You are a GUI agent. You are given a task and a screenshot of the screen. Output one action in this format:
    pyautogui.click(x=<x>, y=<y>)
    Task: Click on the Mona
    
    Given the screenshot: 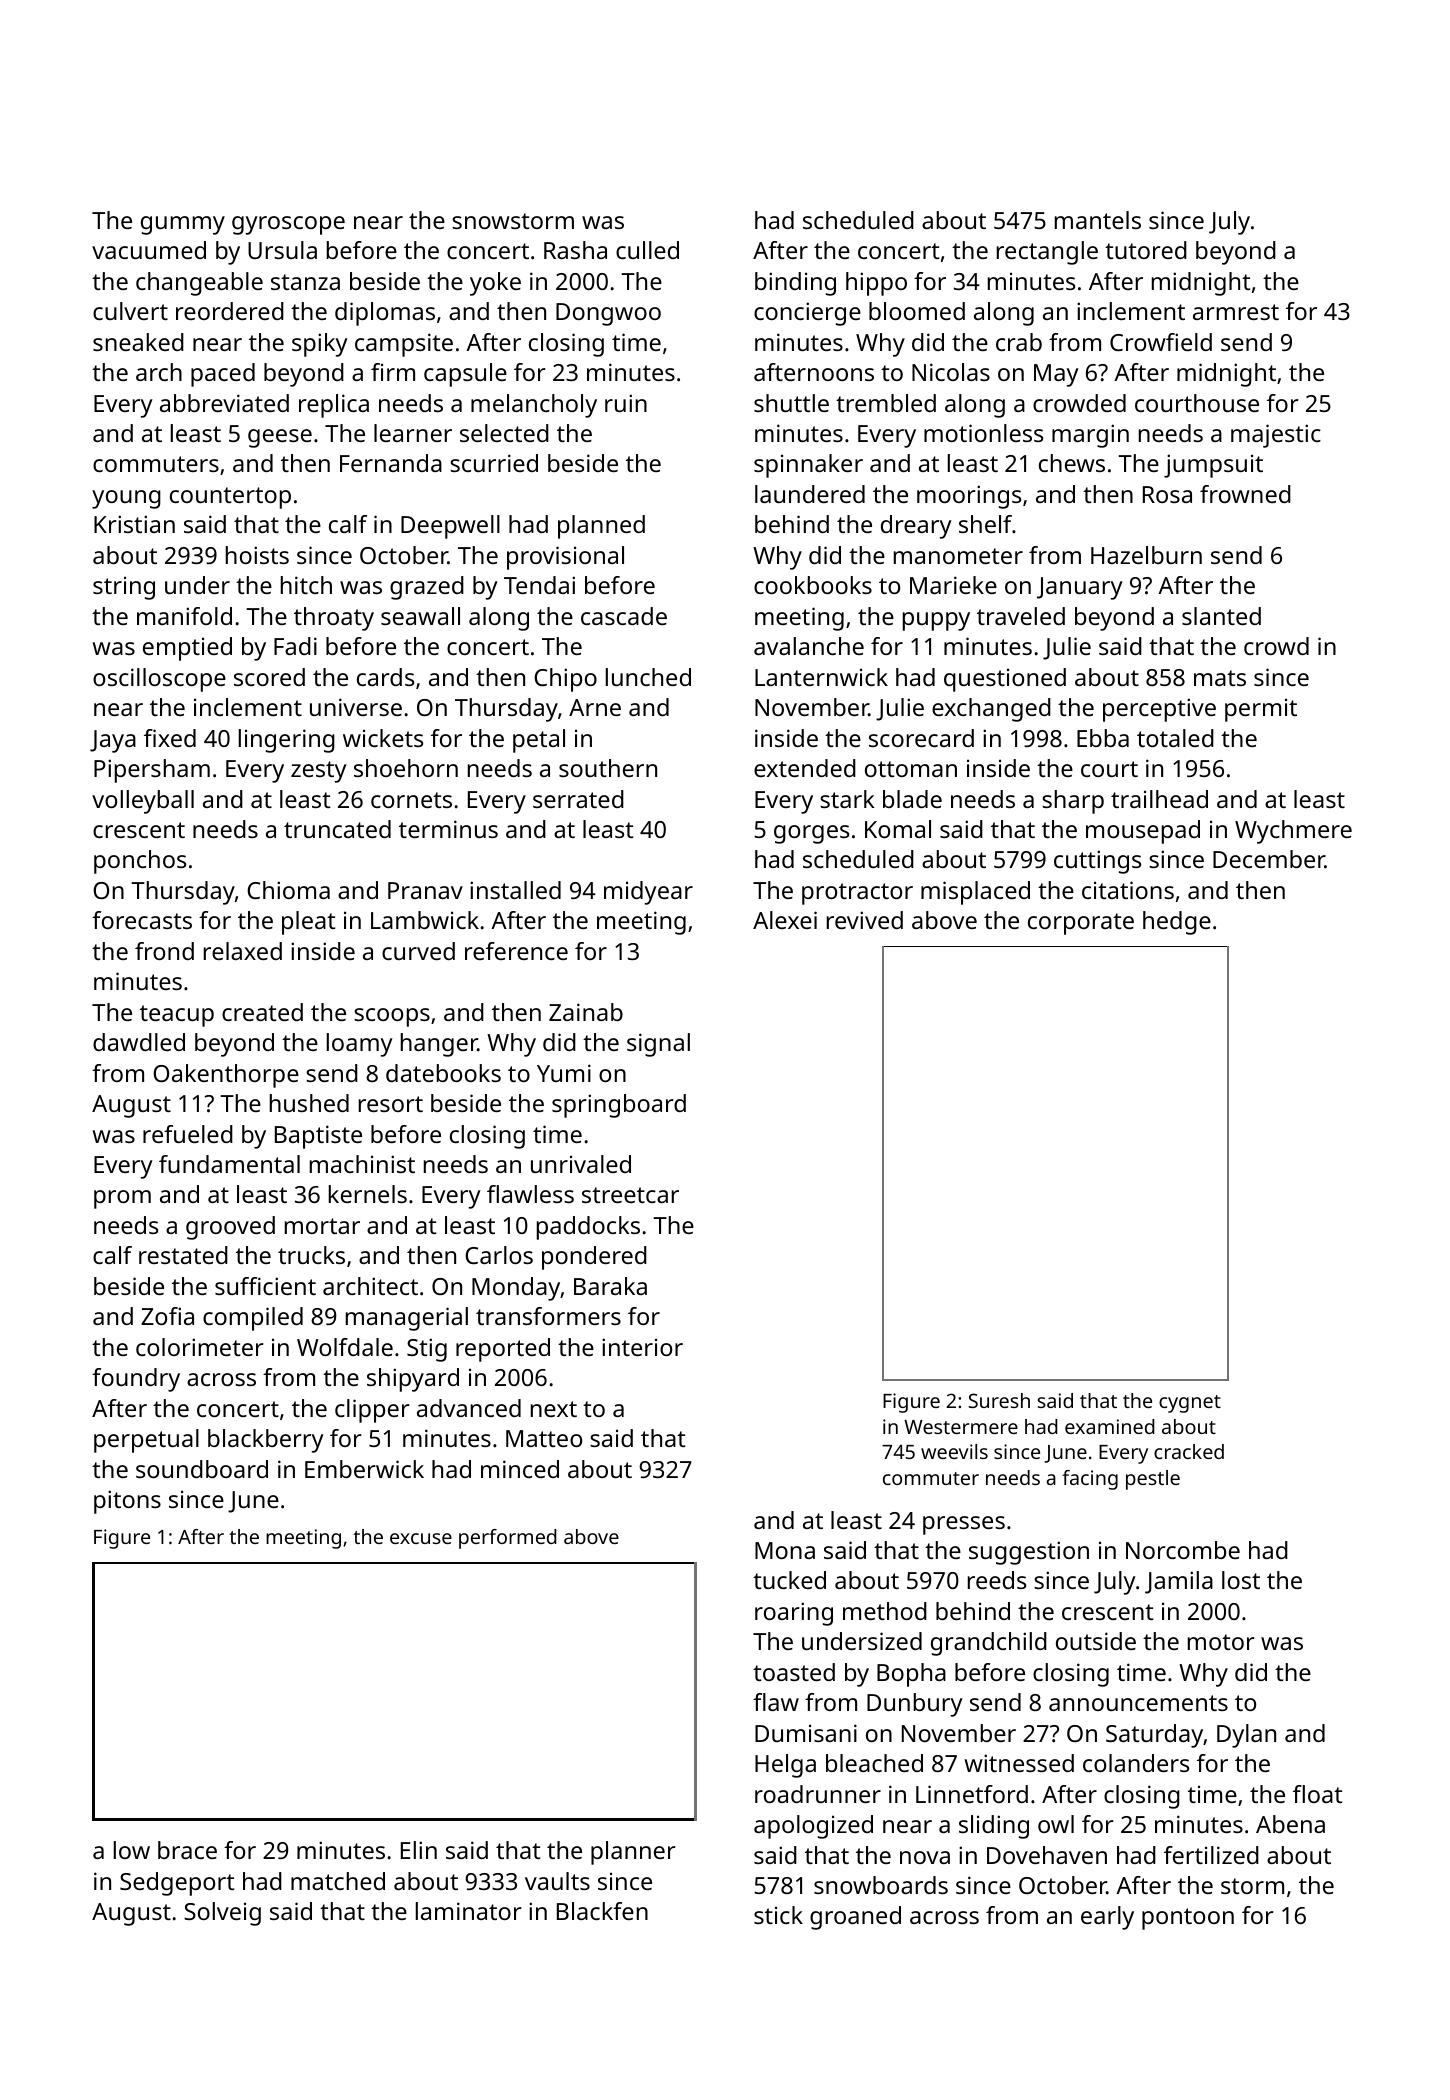 What is the action you would take?
    pyautogui.click(x=785, y=1550)
